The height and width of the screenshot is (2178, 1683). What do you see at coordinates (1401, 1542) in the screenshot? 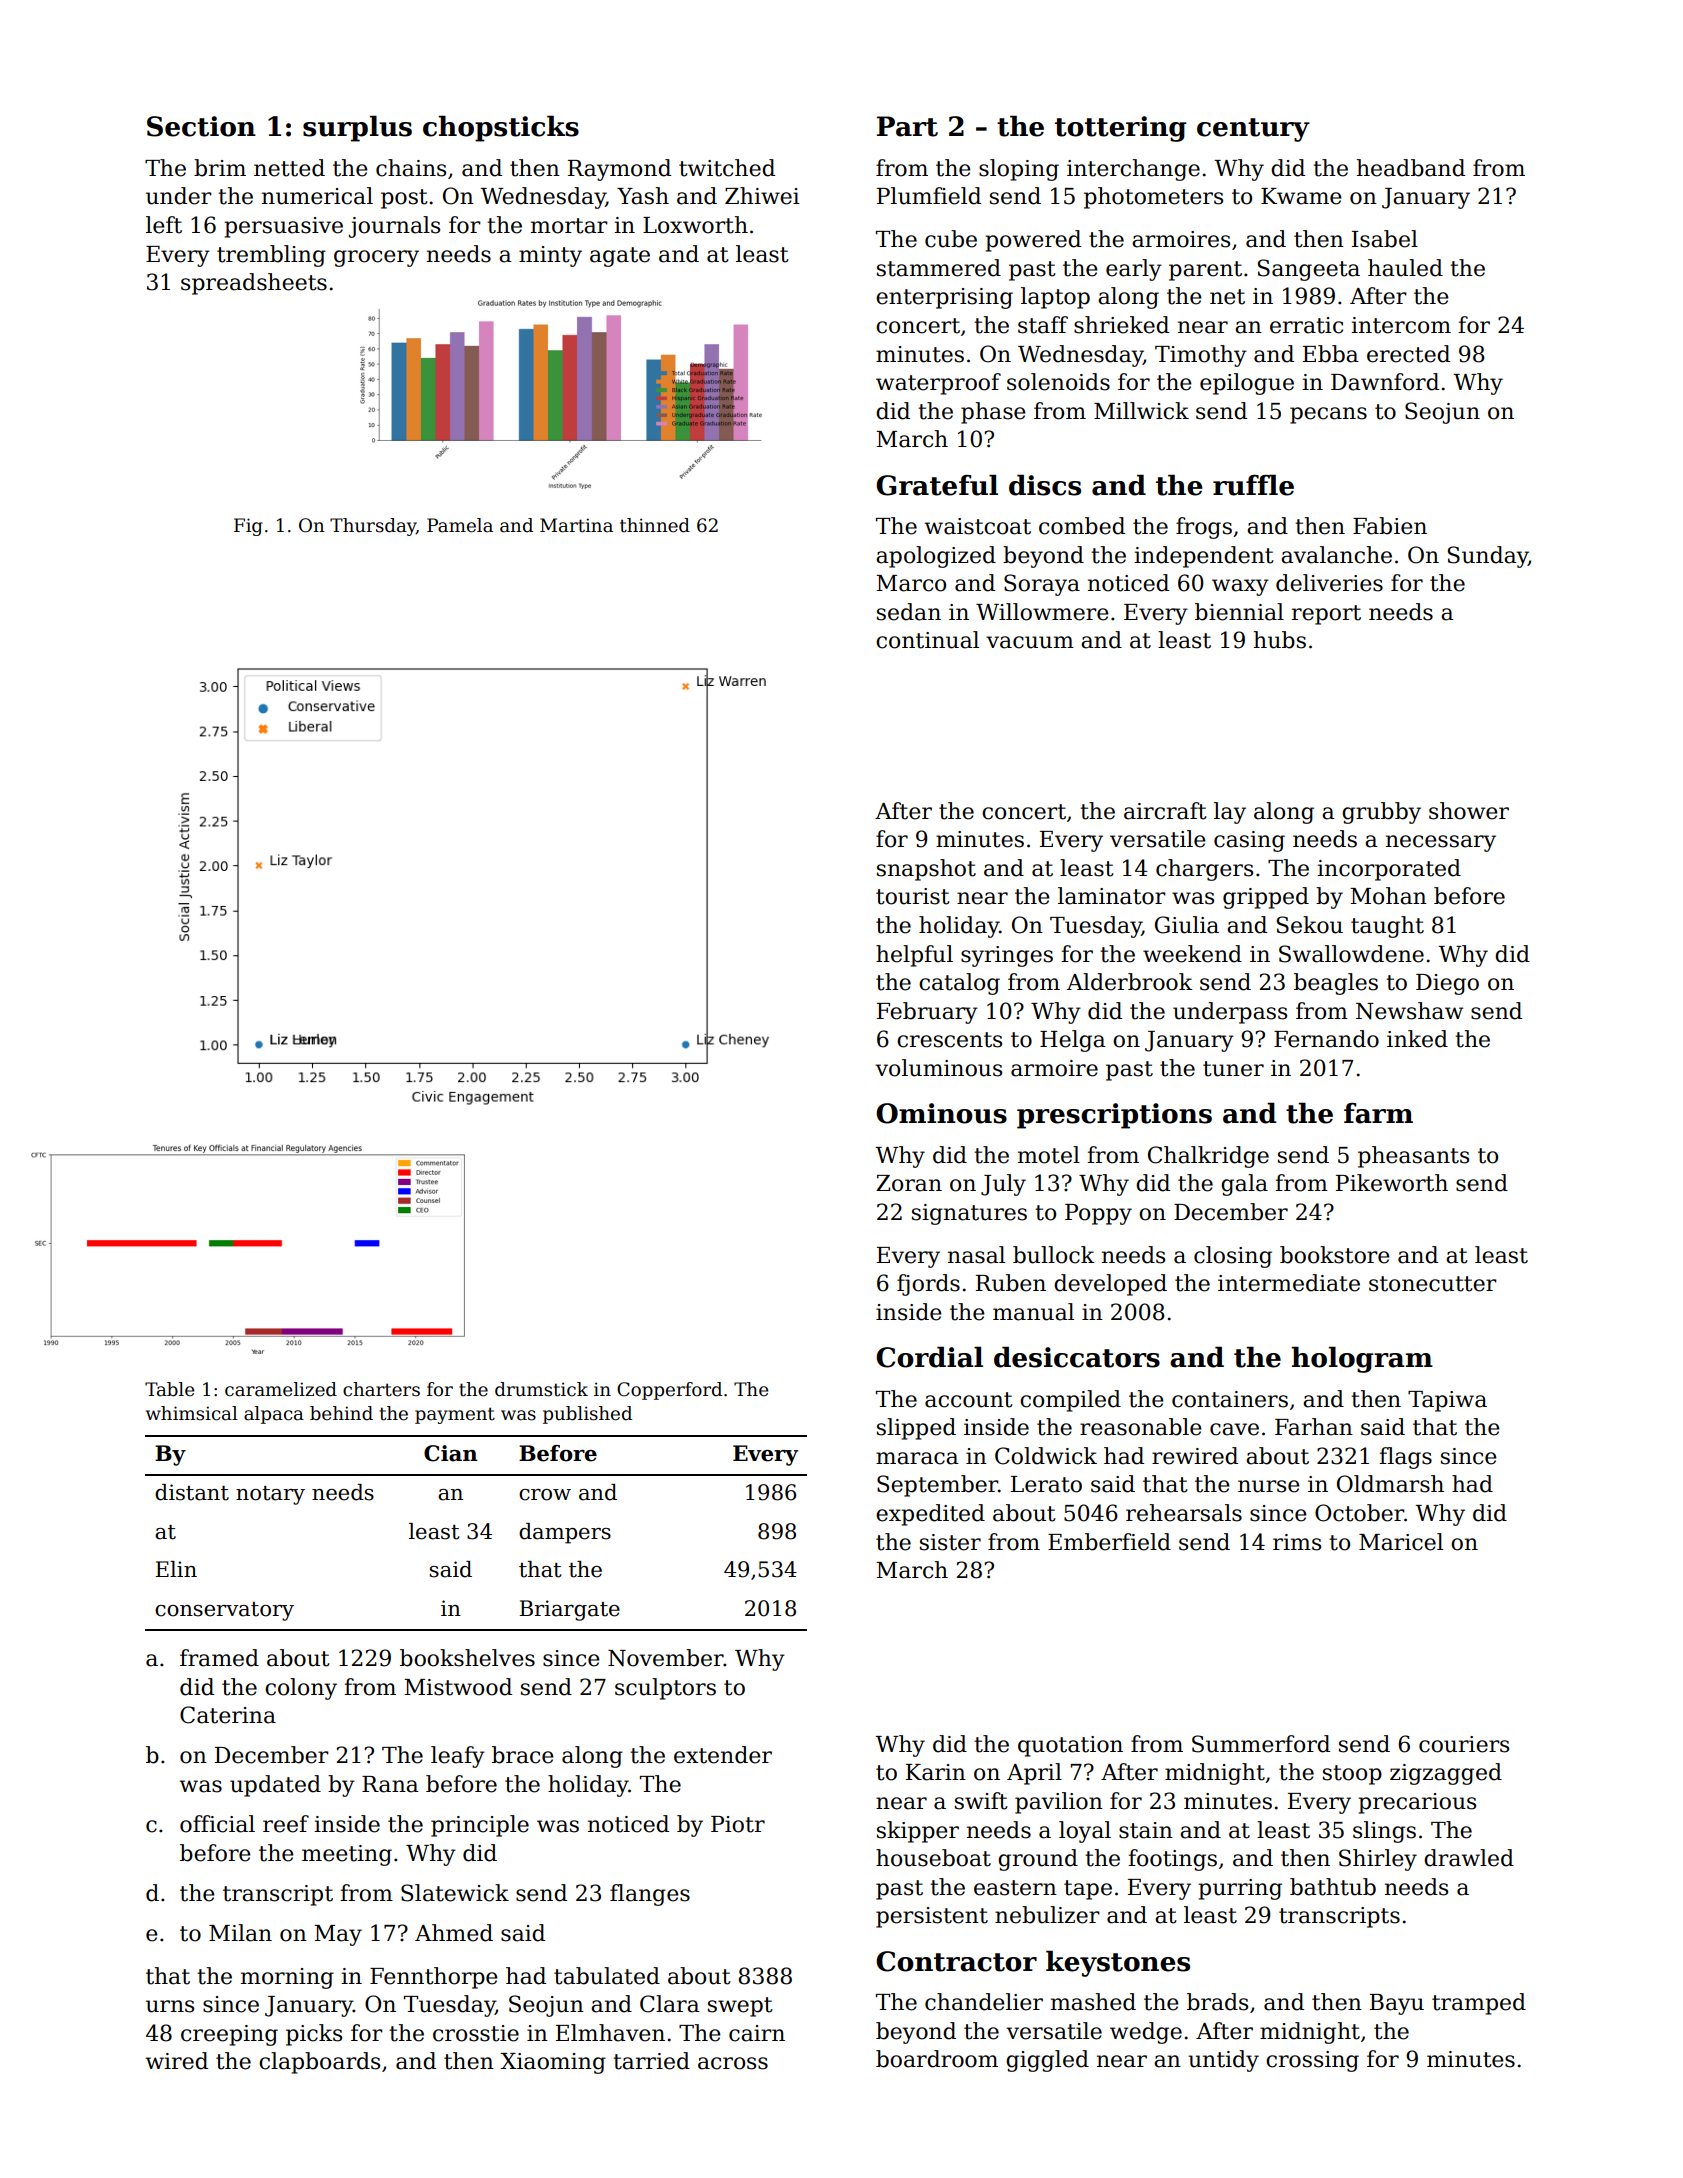
I see `Maricel` at bounding box center [1401, 1542].
